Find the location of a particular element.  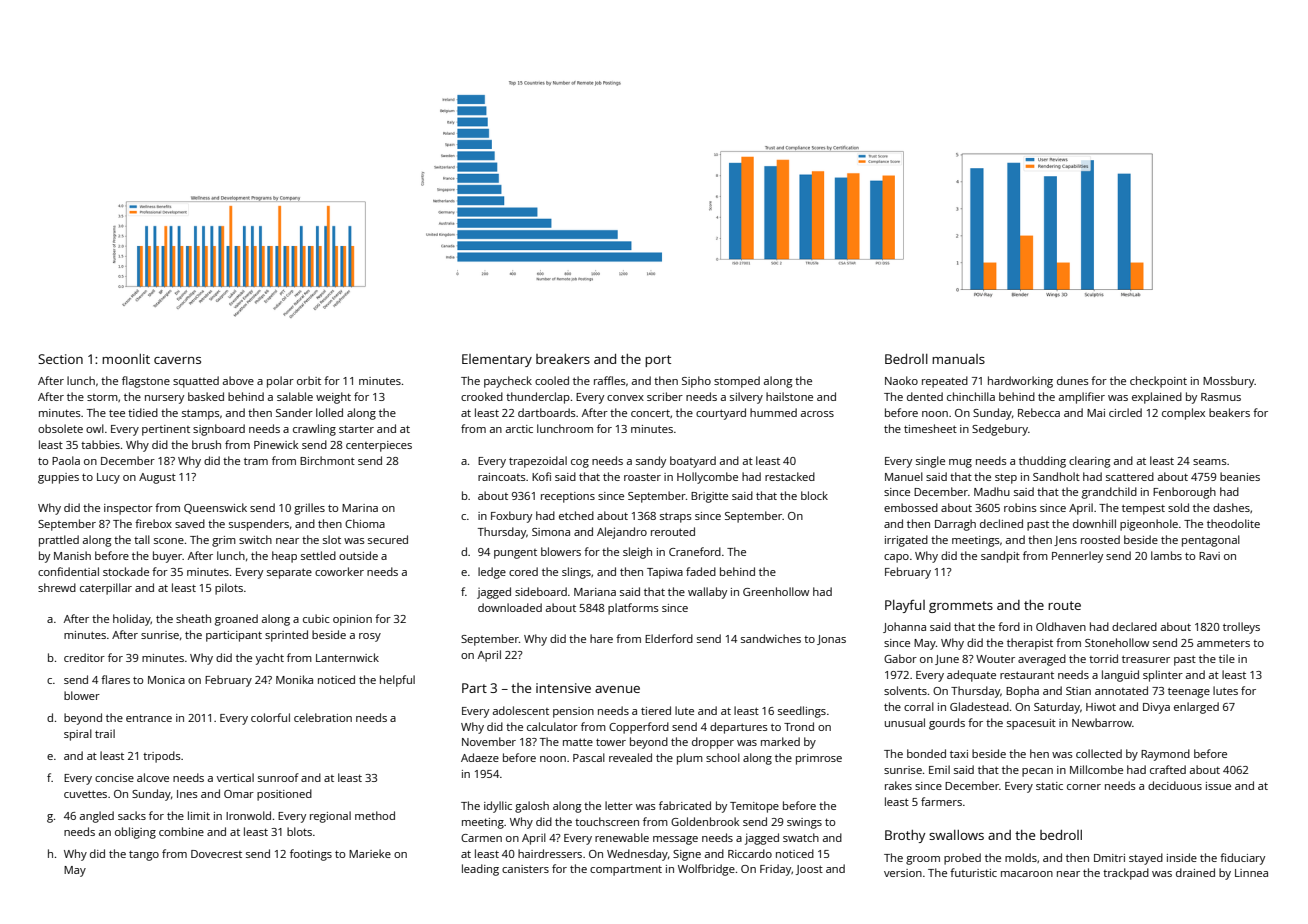

Section is located at coordinates (60, 359).
